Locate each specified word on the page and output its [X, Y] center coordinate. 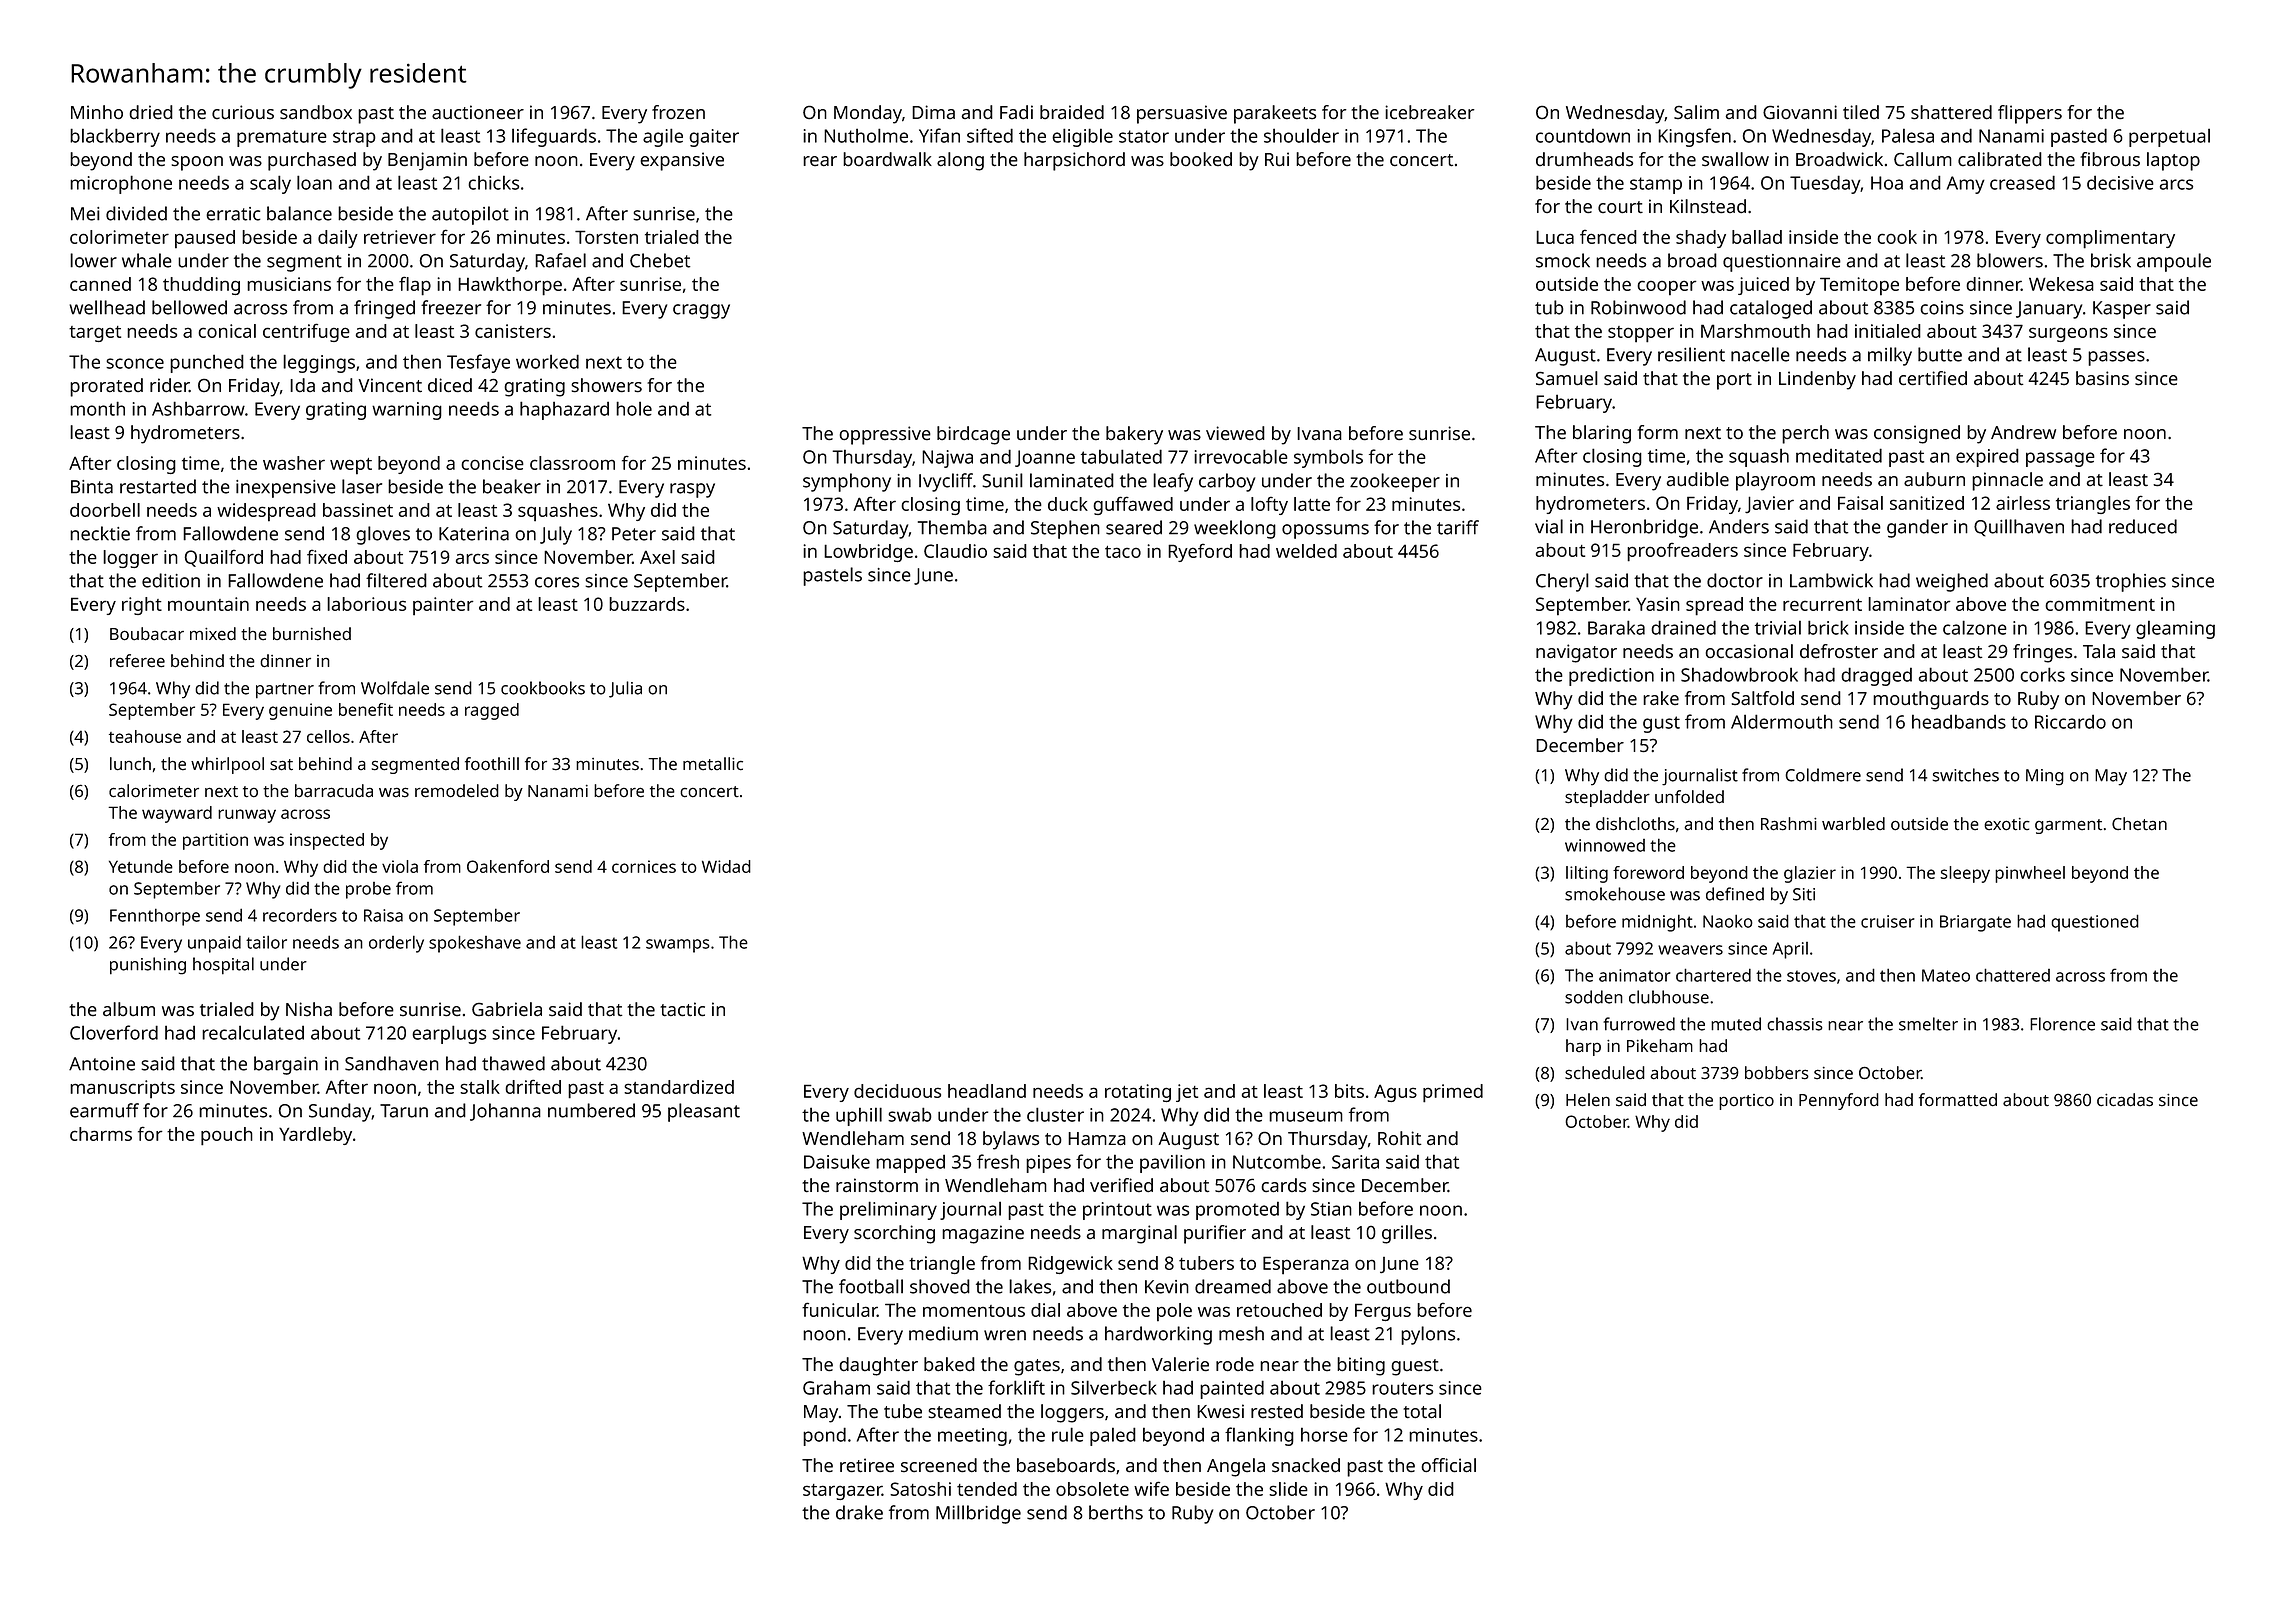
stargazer [842, 1492]
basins [2102, 378]
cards [1284, 1185]
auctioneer [478, 112]
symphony [847, 482]
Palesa [1908, 135]
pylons [1428, 1335]
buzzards [647, 604]
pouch [227, 1136]
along [960, 161]
